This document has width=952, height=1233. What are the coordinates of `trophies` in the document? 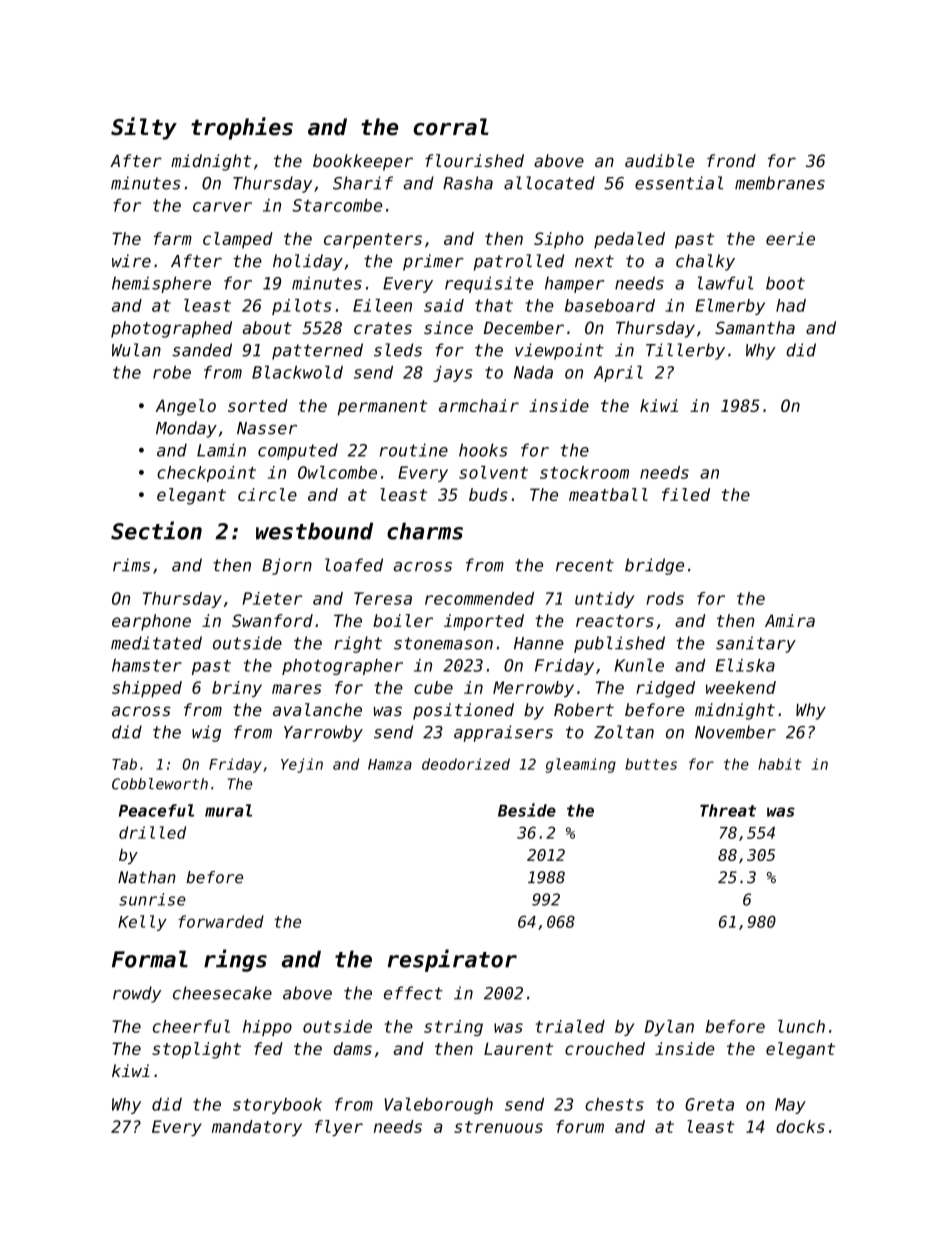 It's located at (242, 128).
